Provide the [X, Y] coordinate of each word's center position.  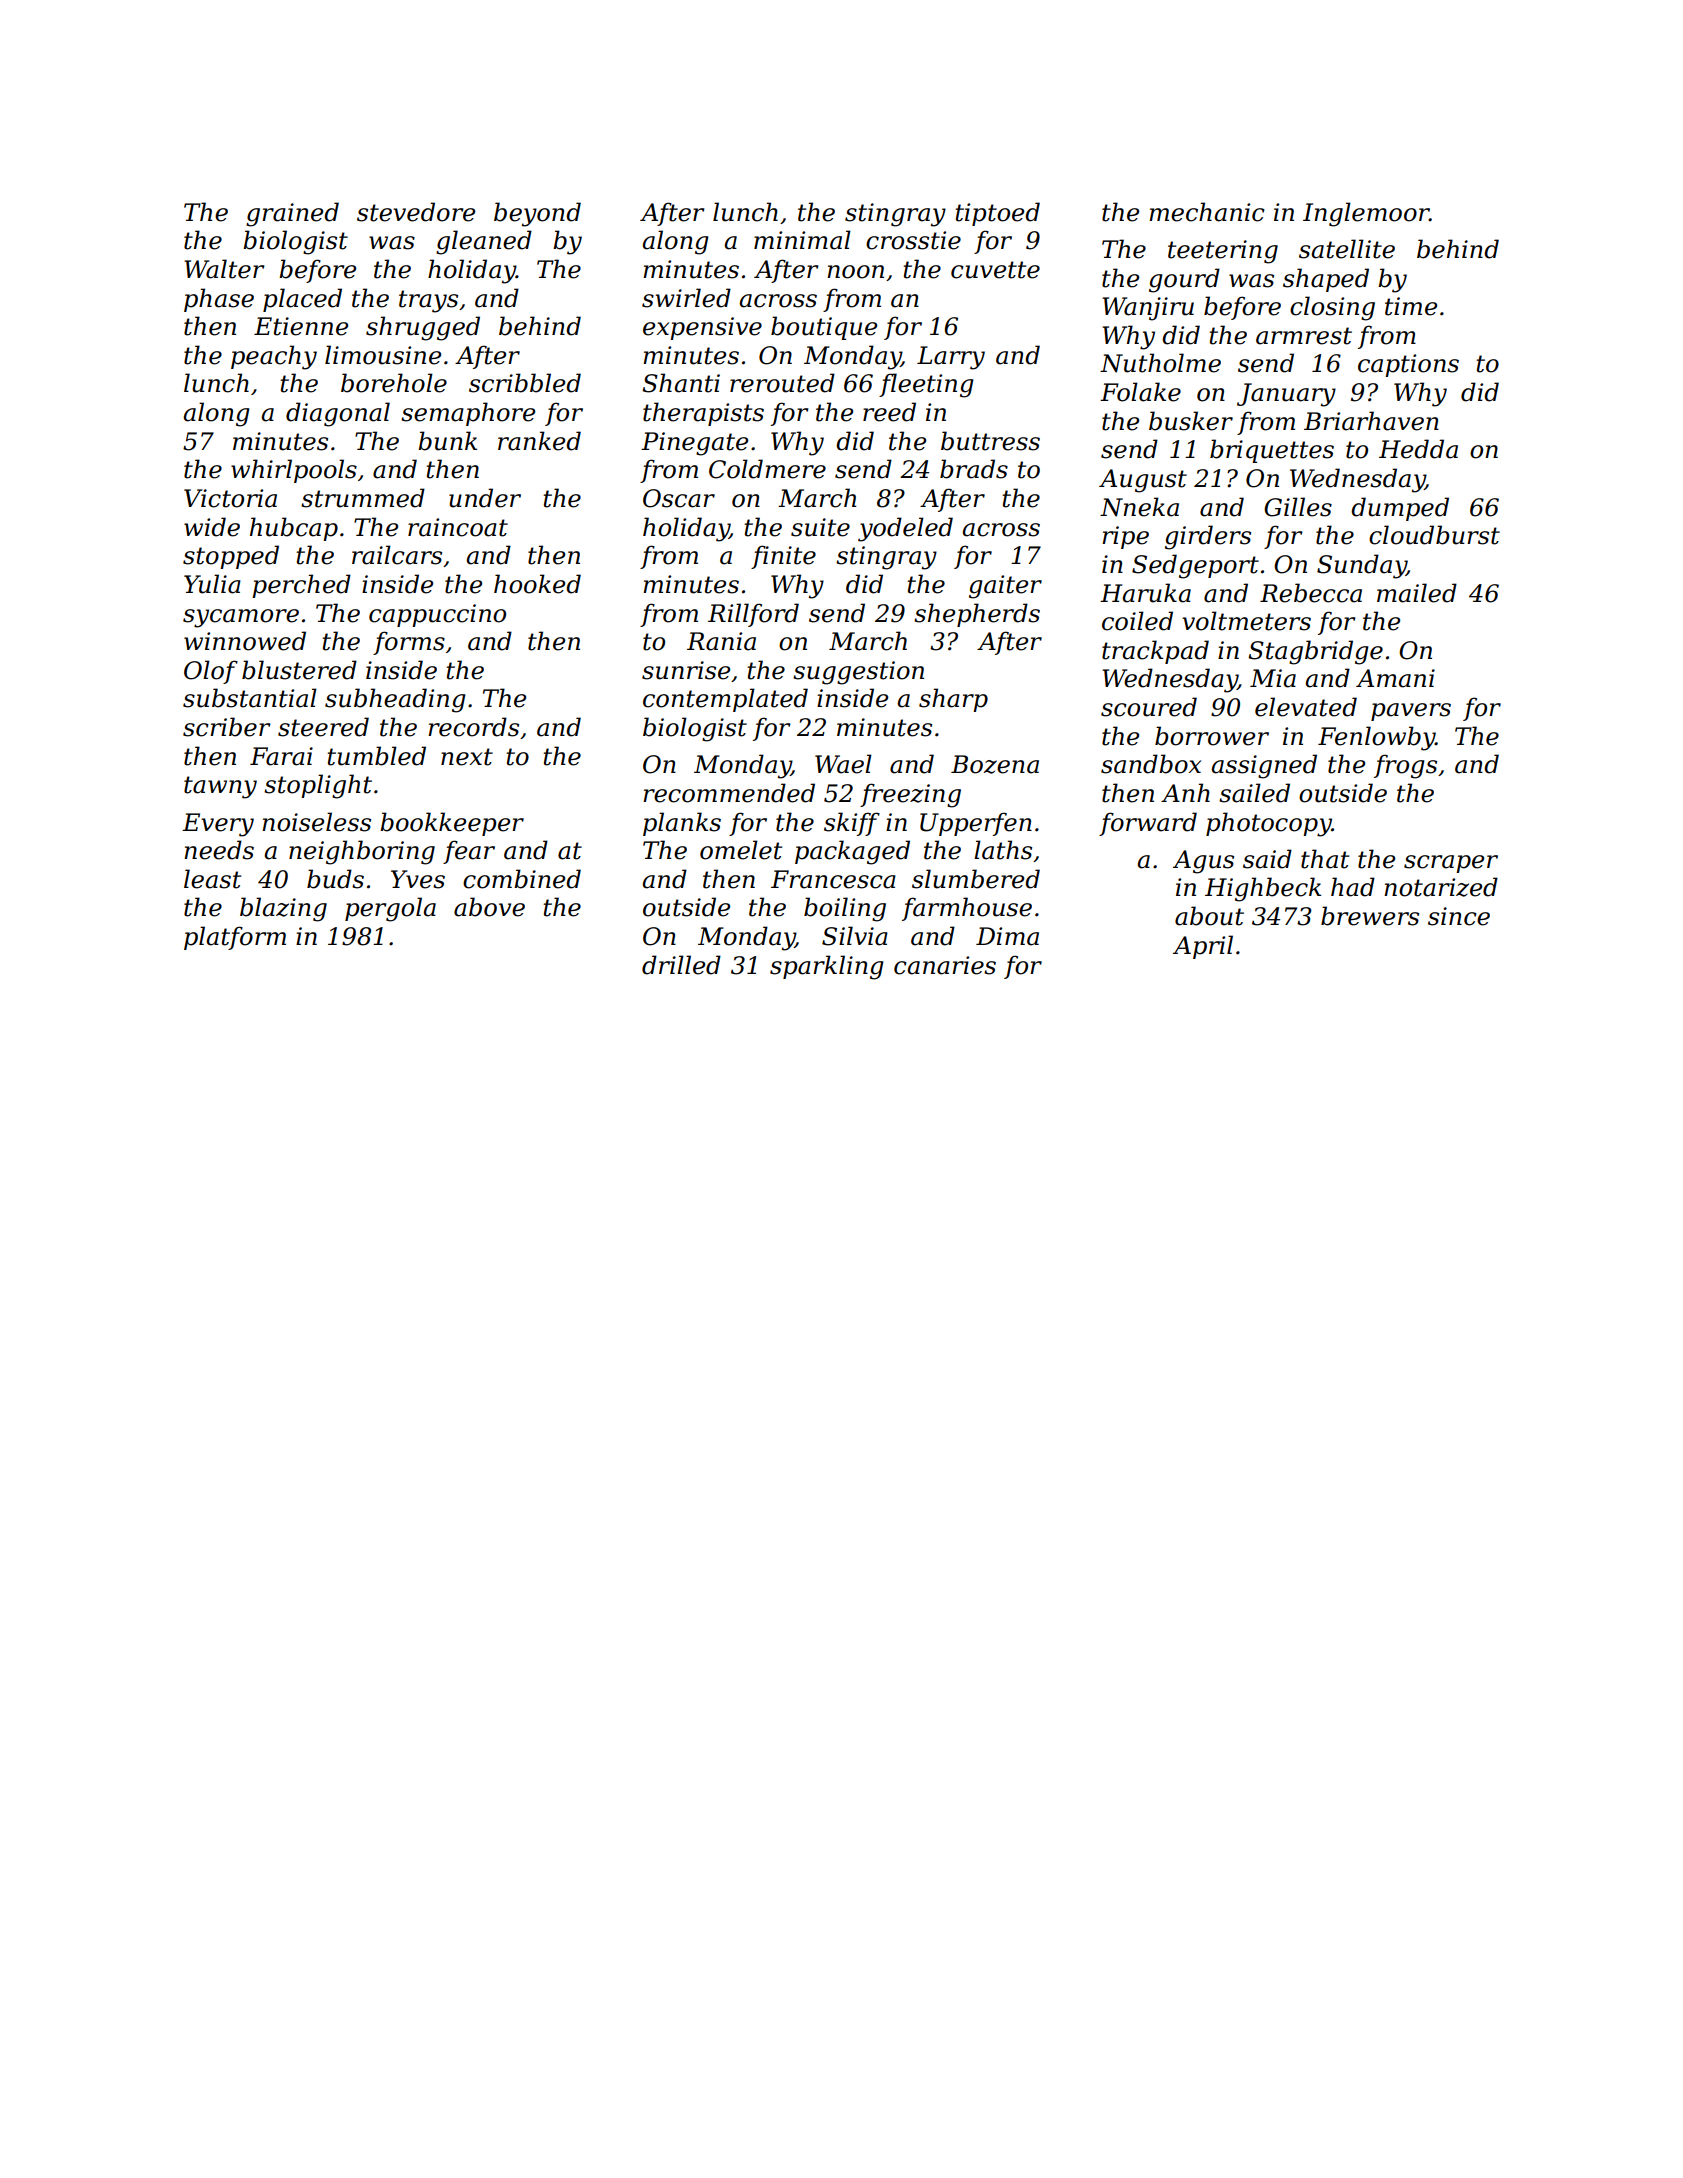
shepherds [977, 615]
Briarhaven [1371, 421]
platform [235, 938]
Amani [1395, 678]
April [1203, 947]
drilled [681, 965]
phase [219, 300]
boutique [824, 328]
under [485, 498]
